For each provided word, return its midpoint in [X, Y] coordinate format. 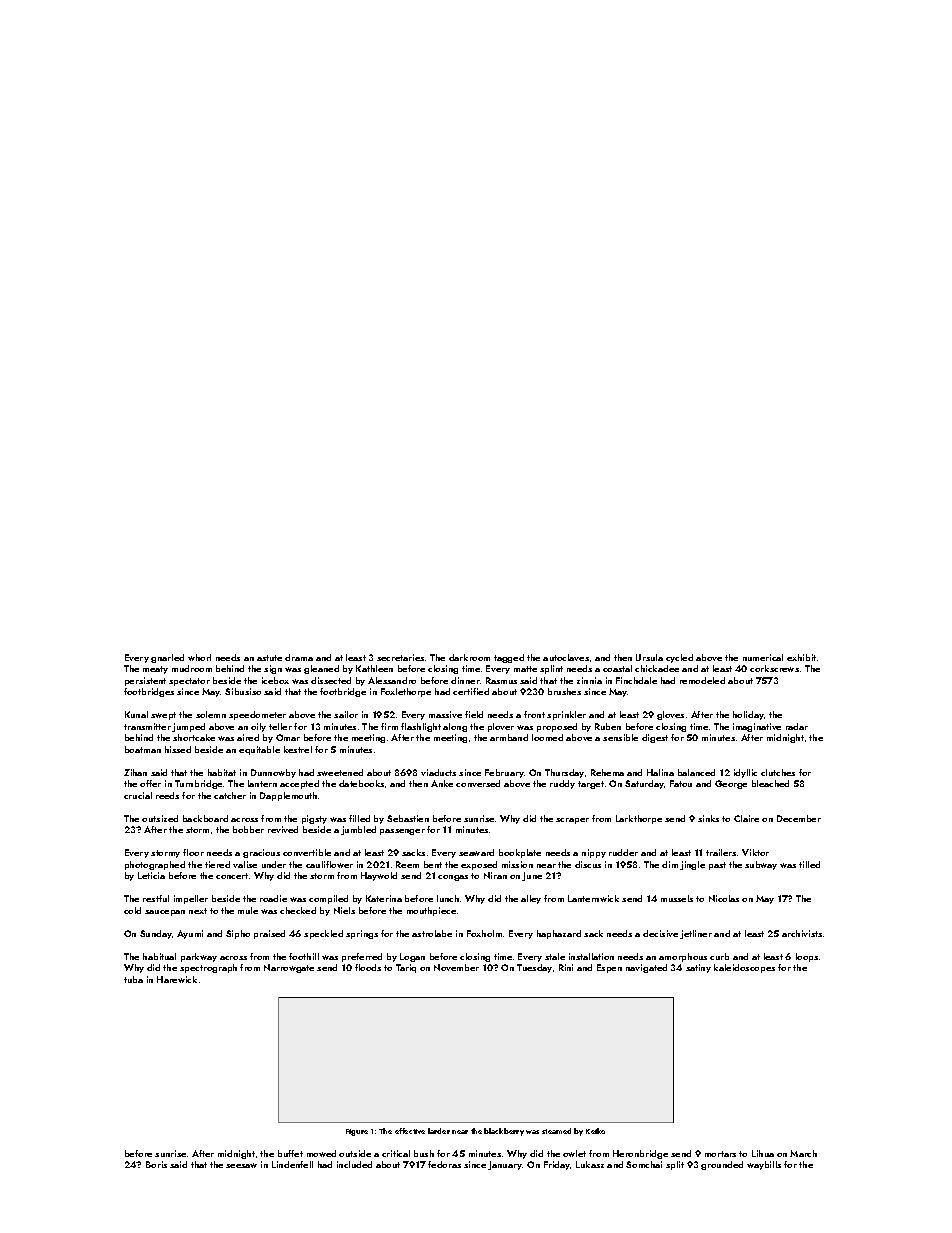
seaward [476, 852]
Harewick [177, 979]
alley [531, 899]
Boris [156, 1164]
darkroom [469, 657]
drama [299, 657]
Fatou [681, 783]
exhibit [801, 657]
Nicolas [724, 898]
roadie [273, 898]
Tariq [406, 968]
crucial [138, 795]
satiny [698, 968]
